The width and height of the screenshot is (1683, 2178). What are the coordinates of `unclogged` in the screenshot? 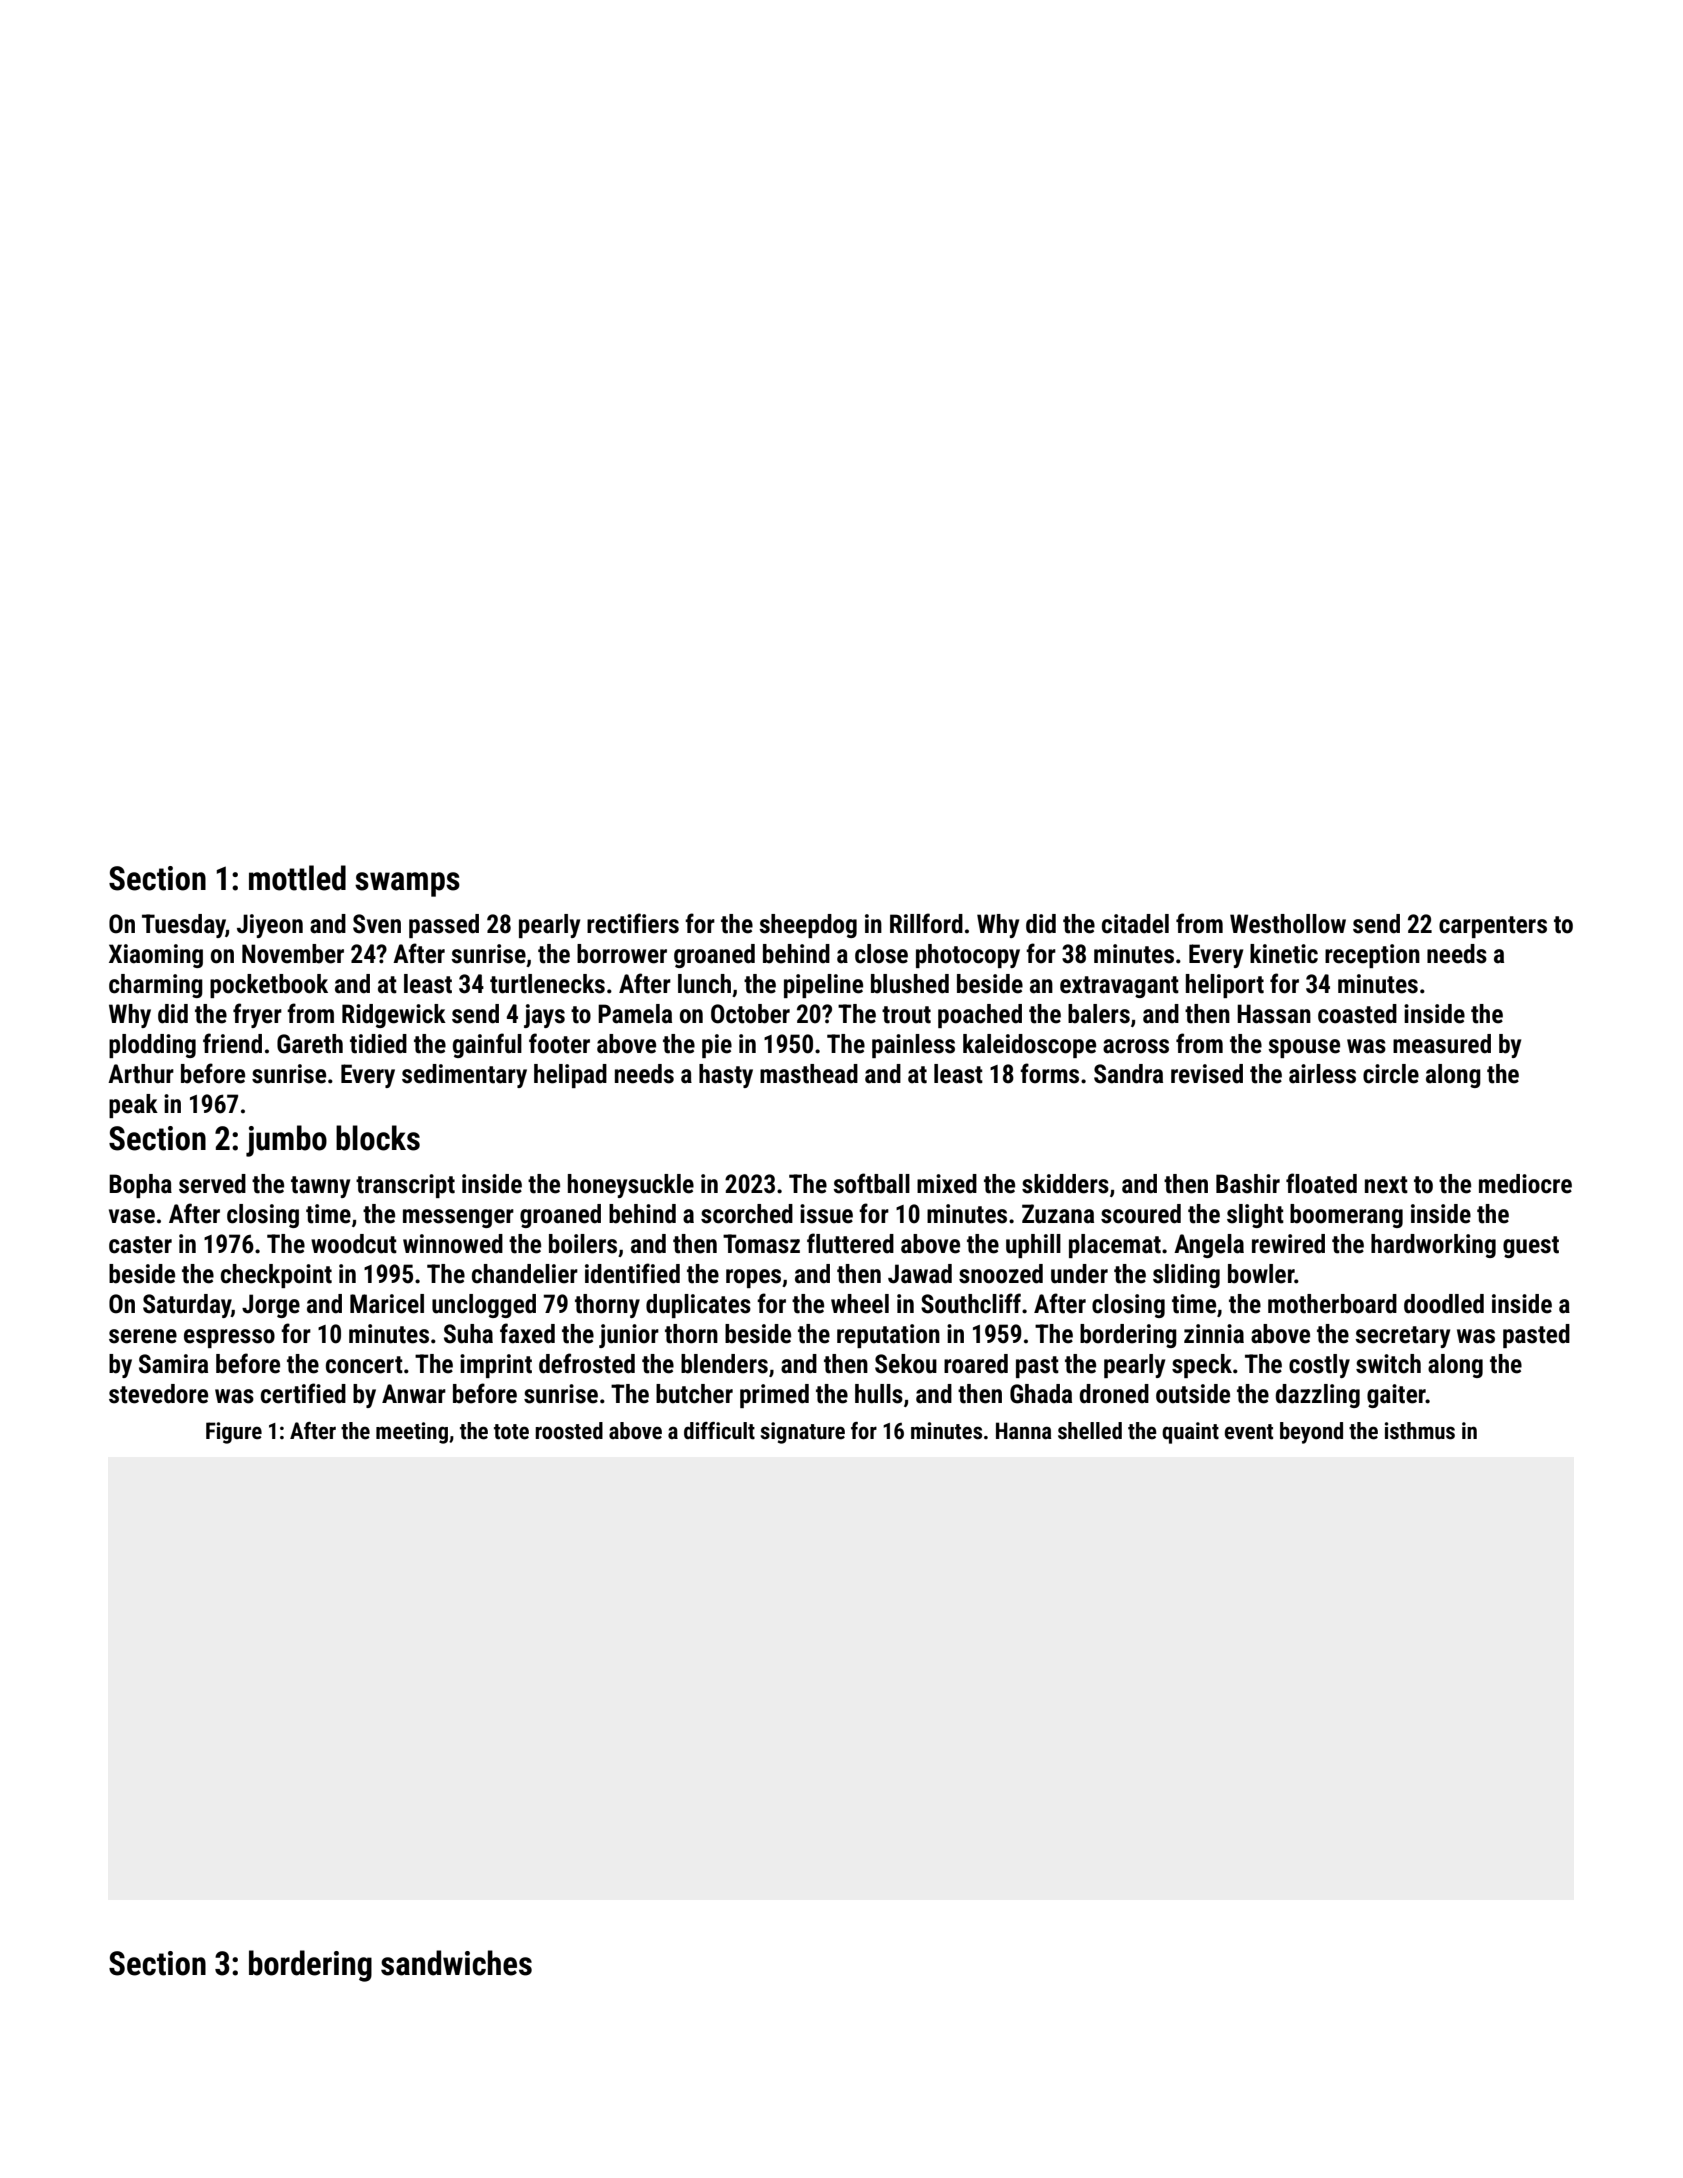 It's located at (484, 1306).
